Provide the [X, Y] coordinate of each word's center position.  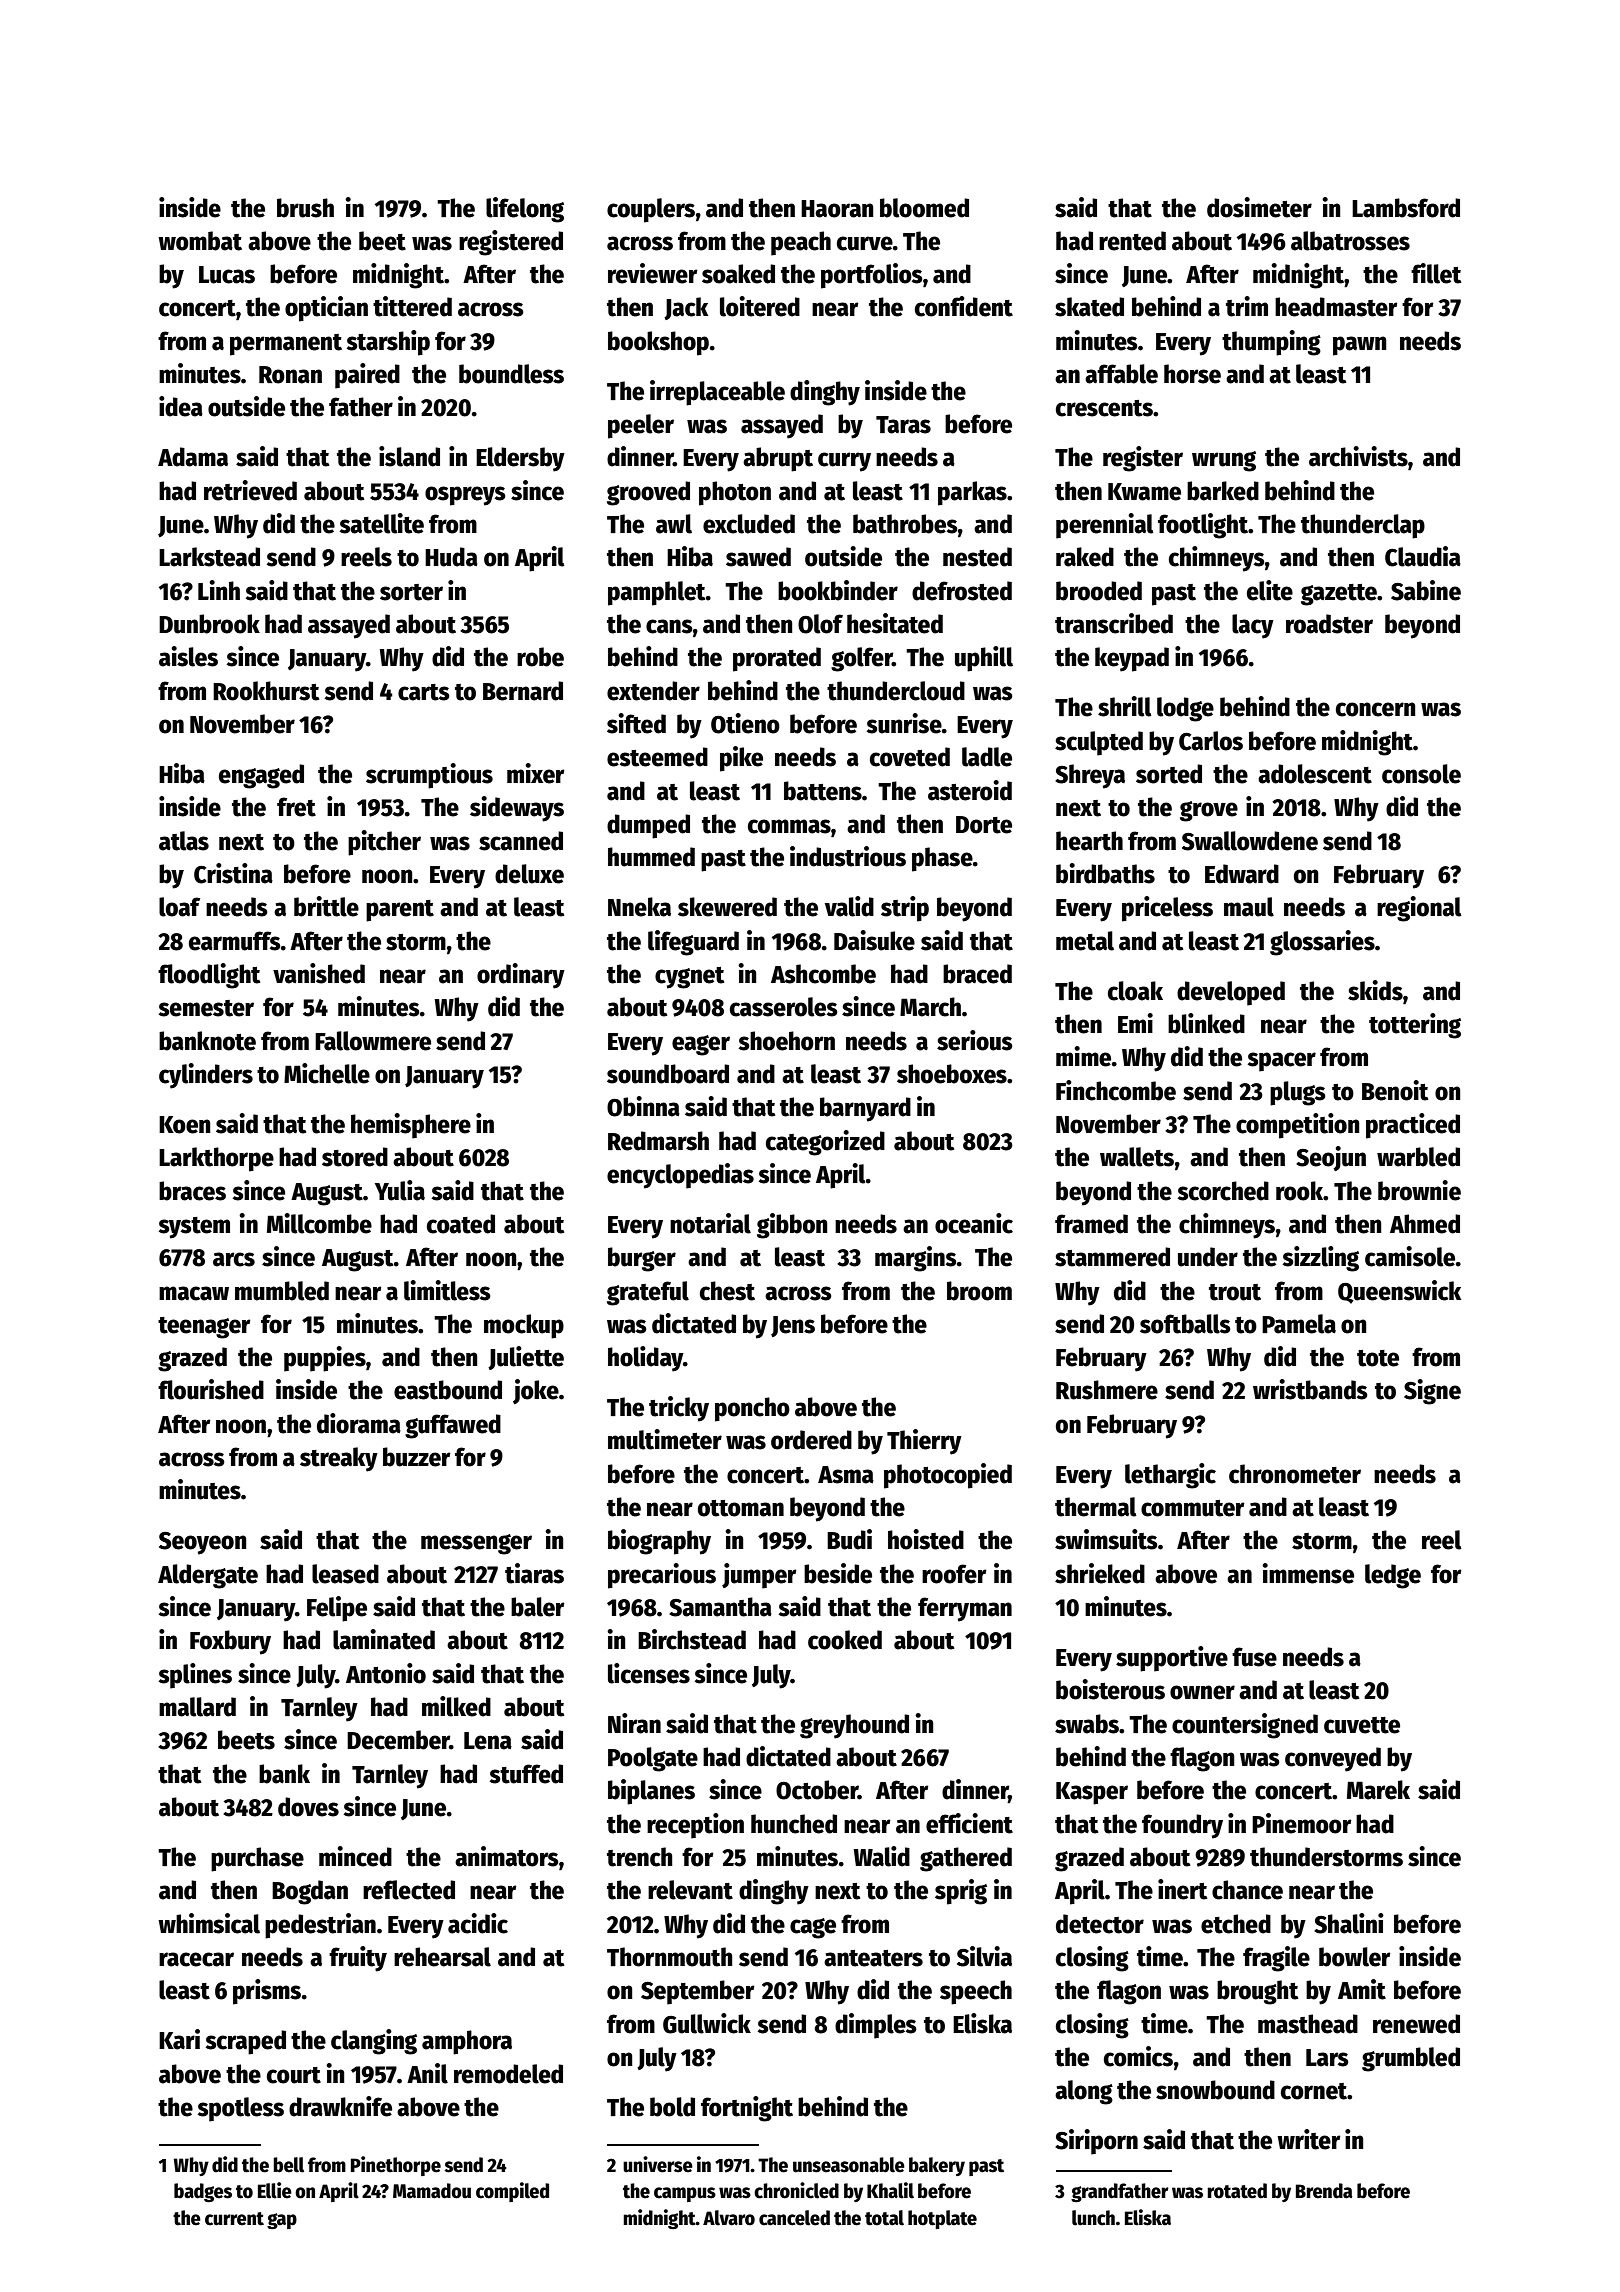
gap [282, 2221]
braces [192, 1191]
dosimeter [1259, 207]
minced [355, 1856]
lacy [1253, 626]
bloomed [924, 208]
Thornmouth [670, 1957]
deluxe [529, 874]
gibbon [792, 1226]
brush [305, 208]
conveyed [1333, 1759]
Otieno [745, 723]
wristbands [1310, 1389]
